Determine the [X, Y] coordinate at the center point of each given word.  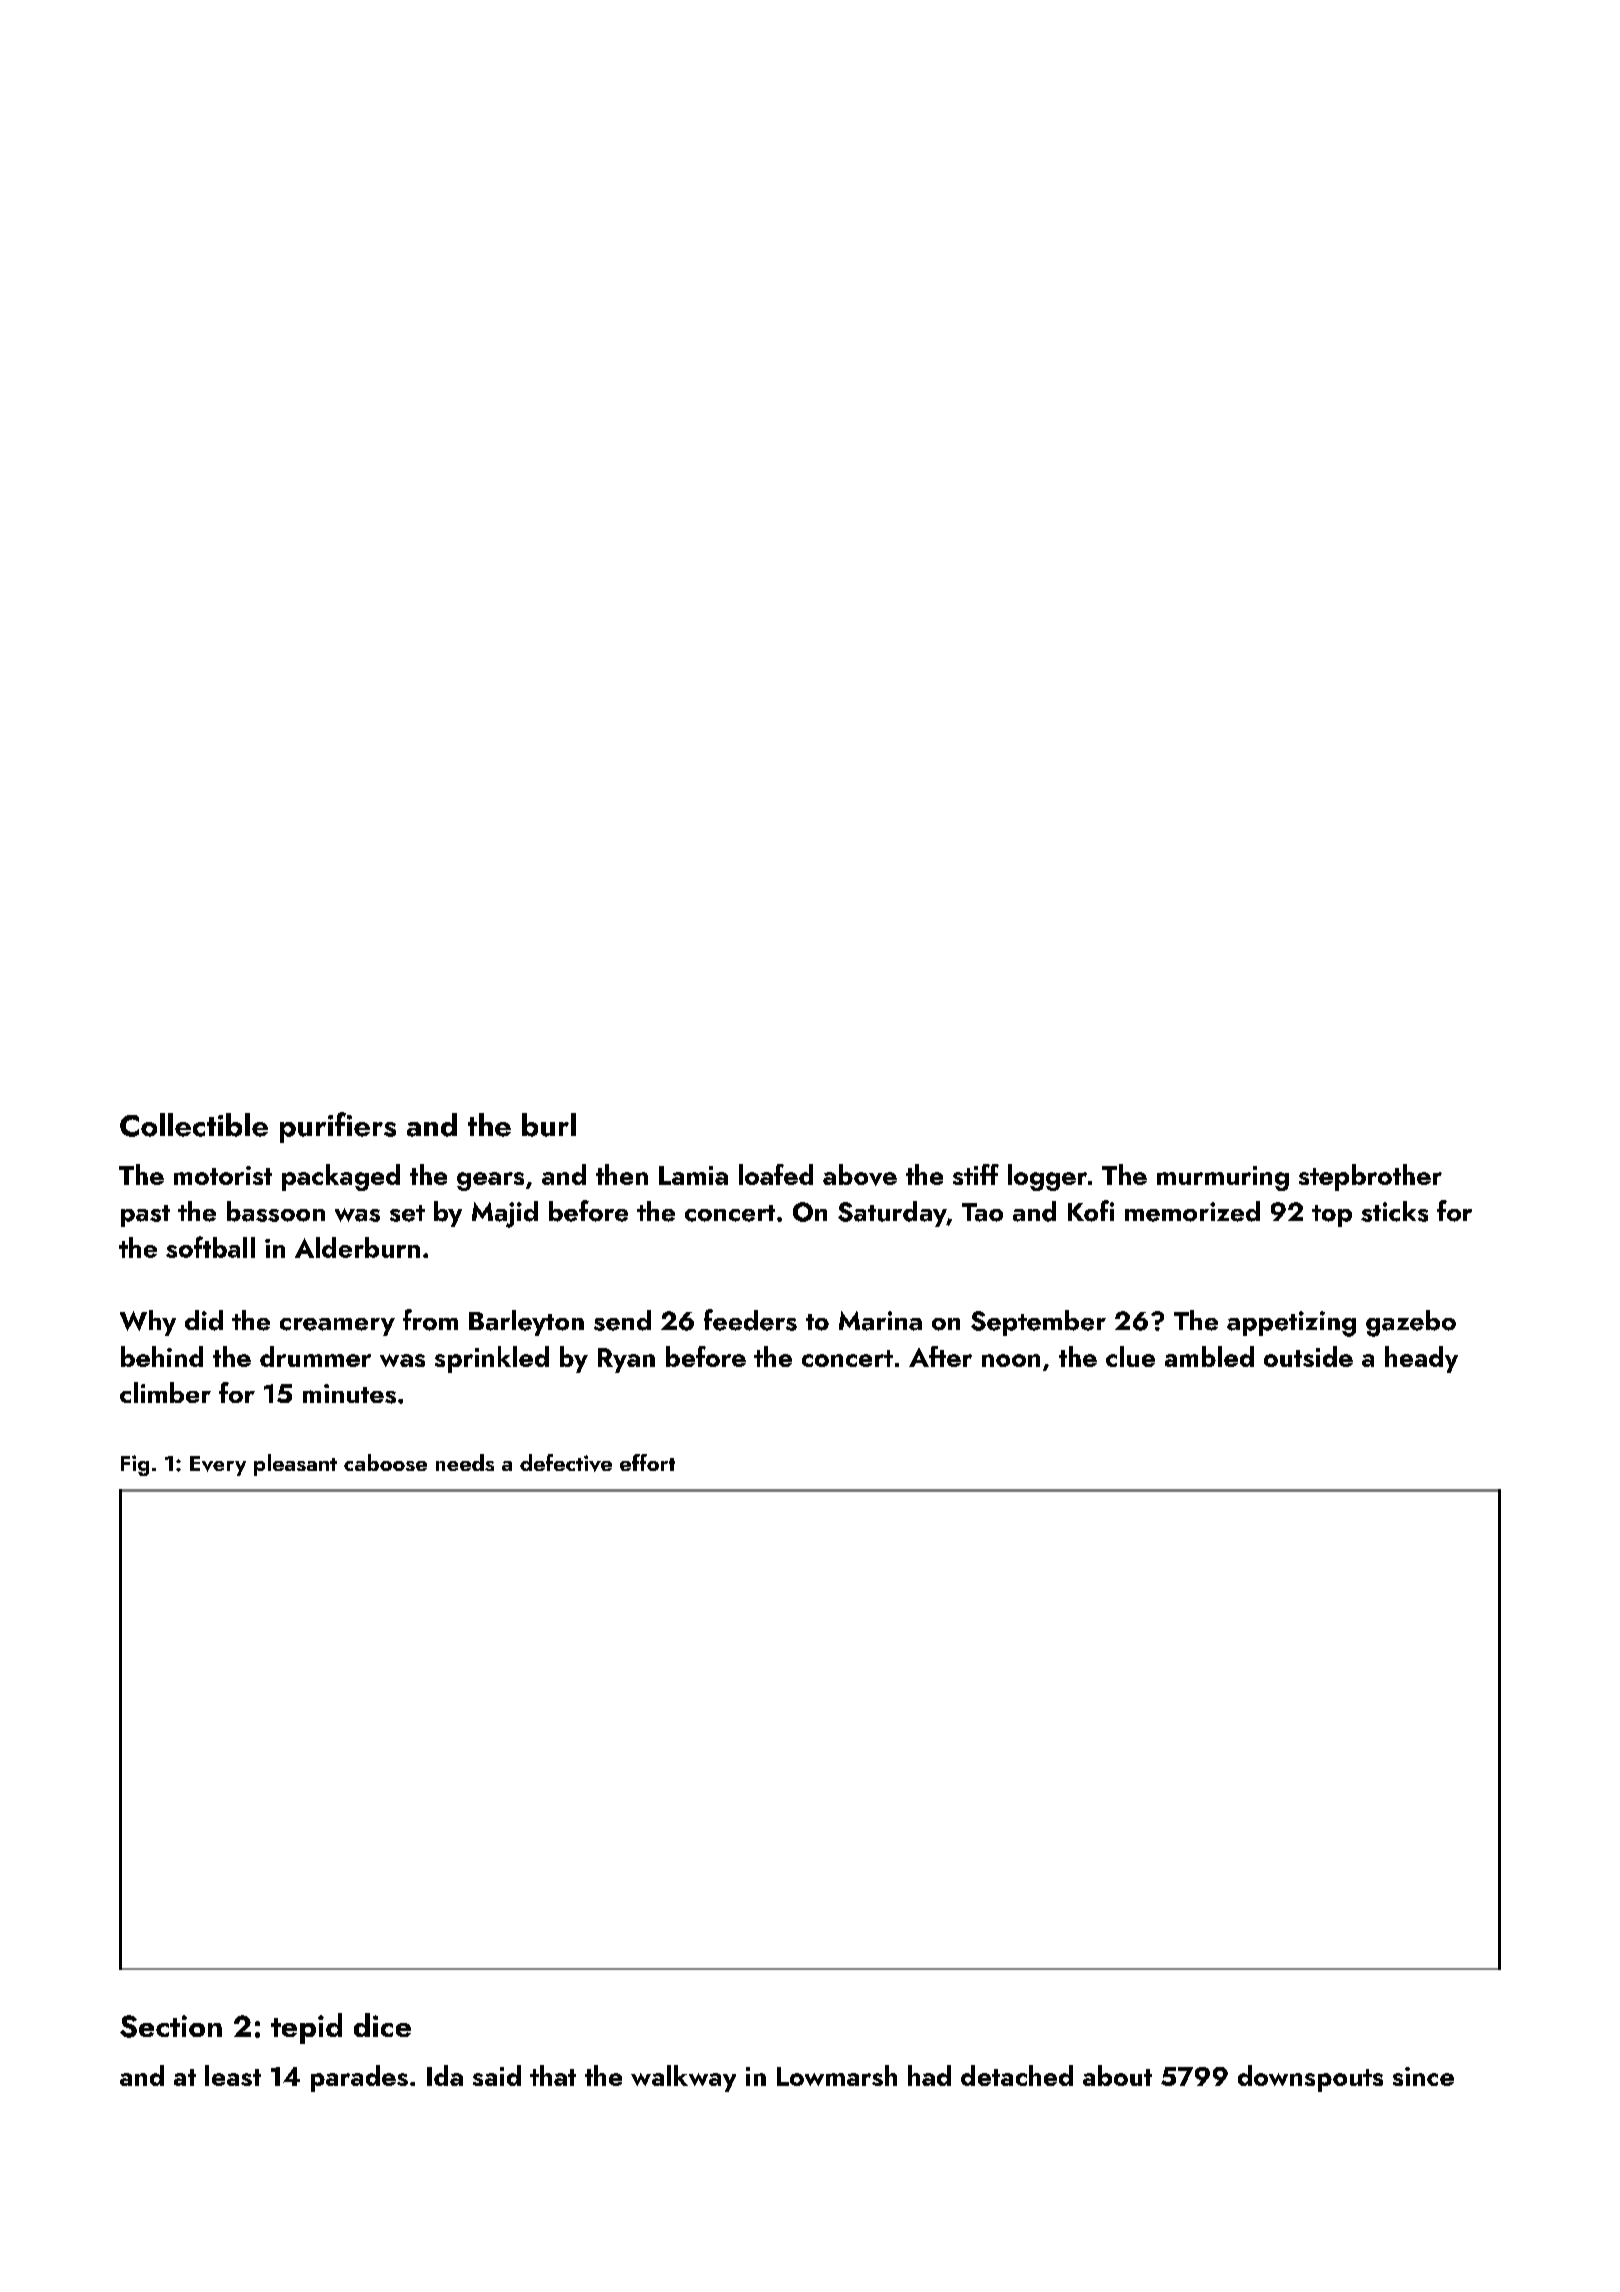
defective [566, 1463]
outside [1308, 1356]
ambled [1209, 1356]
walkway [683, 2078]
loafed [776, 1174]
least [233, 2075]
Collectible [194, 1125]
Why [148, 1323]
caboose [385, 1462]
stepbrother [1370, 1177]
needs [465, 1462]
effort [647, 1462]
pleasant [295, 1465]
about [1117, 2075]
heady [1421, 1359]
